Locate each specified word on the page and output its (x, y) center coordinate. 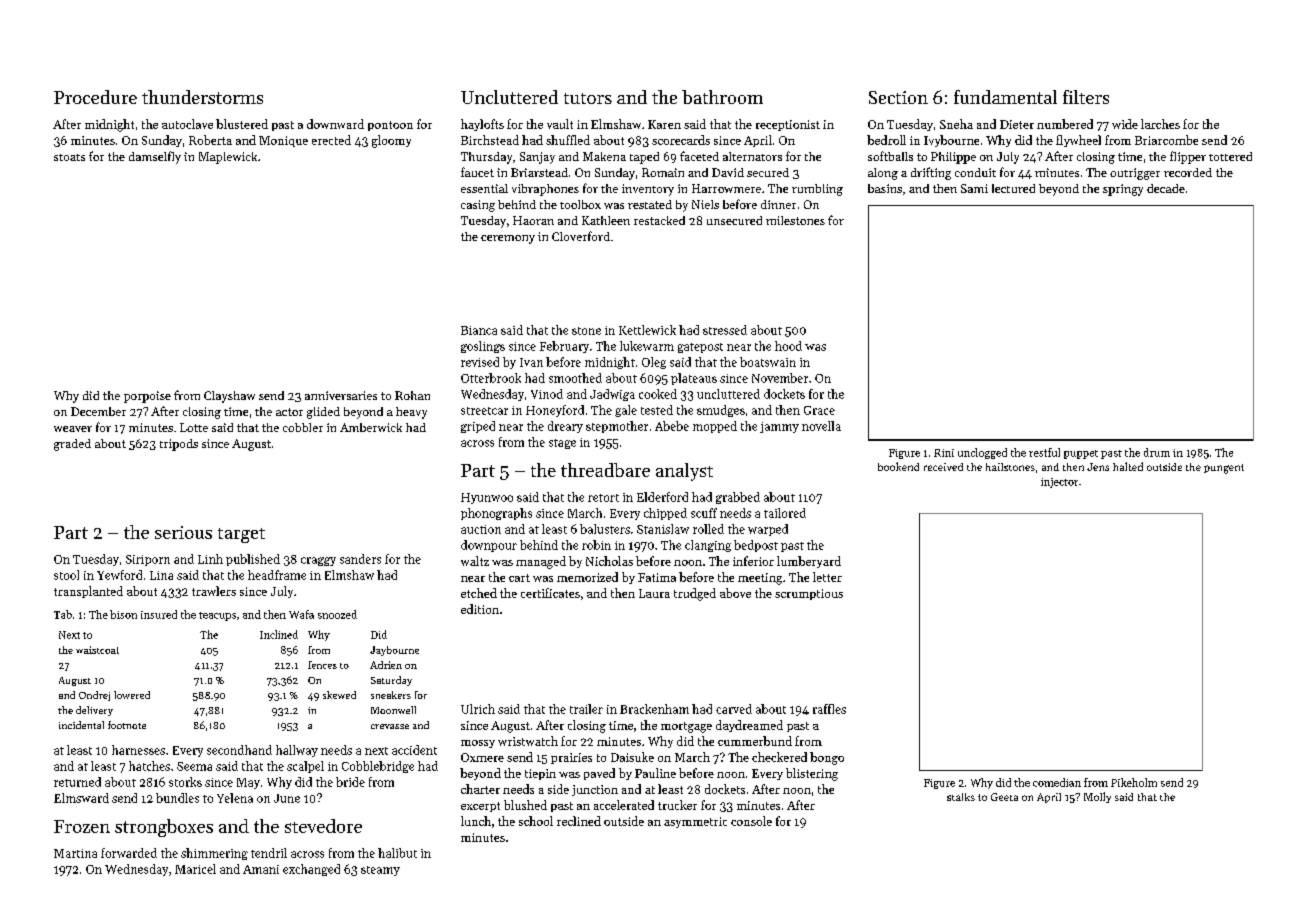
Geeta (1004, 797)
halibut (397, 853)
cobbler (303, 427)
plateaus (694, 379)
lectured (1013, 188)
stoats (69, 157)
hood (788, 346)
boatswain (768, 362)
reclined (579, 821)
